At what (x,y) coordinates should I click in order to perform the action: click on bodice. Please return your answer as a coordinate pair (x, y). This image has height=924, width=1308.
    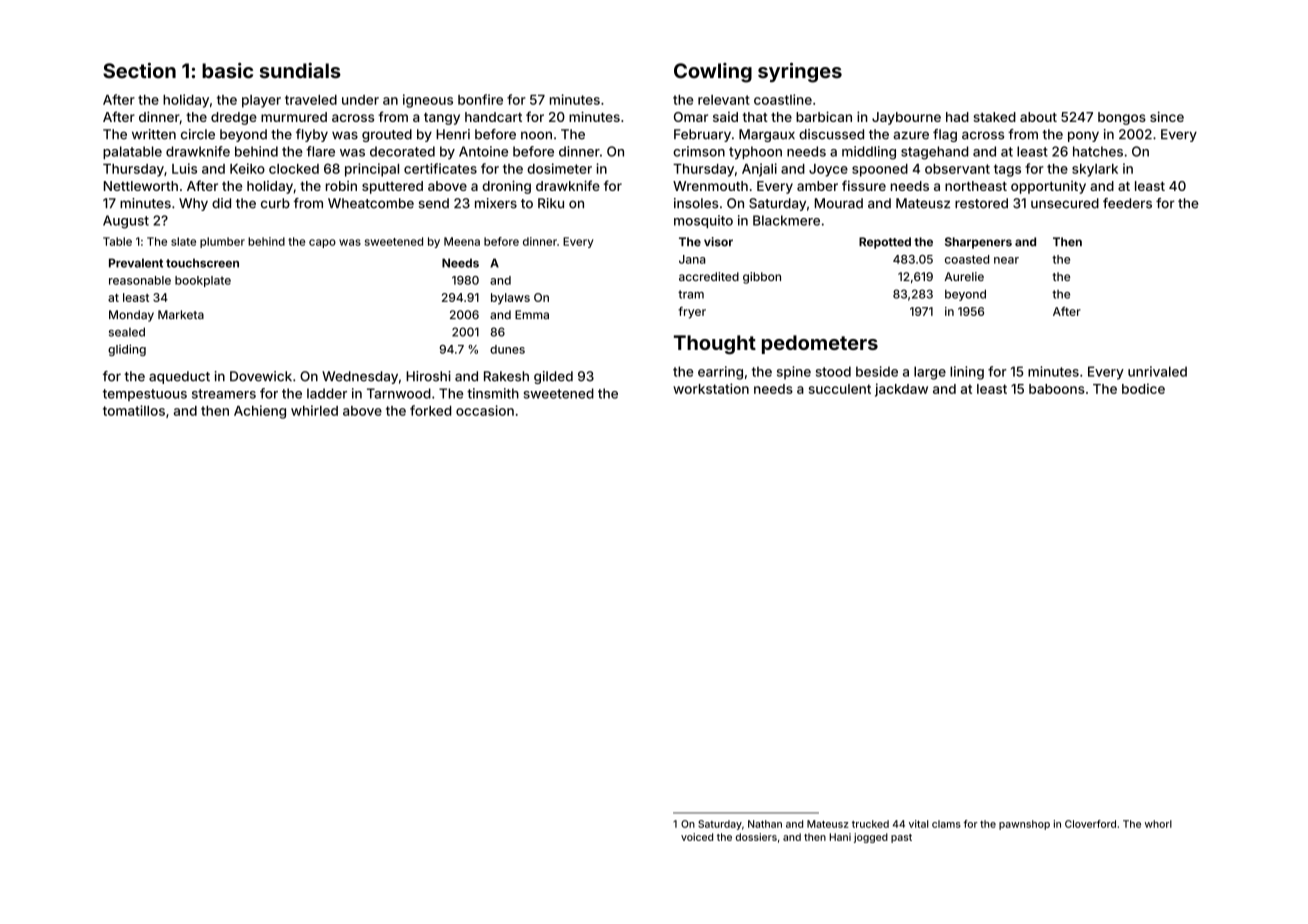
    Looking at the image, I should click on (1143, 388).
